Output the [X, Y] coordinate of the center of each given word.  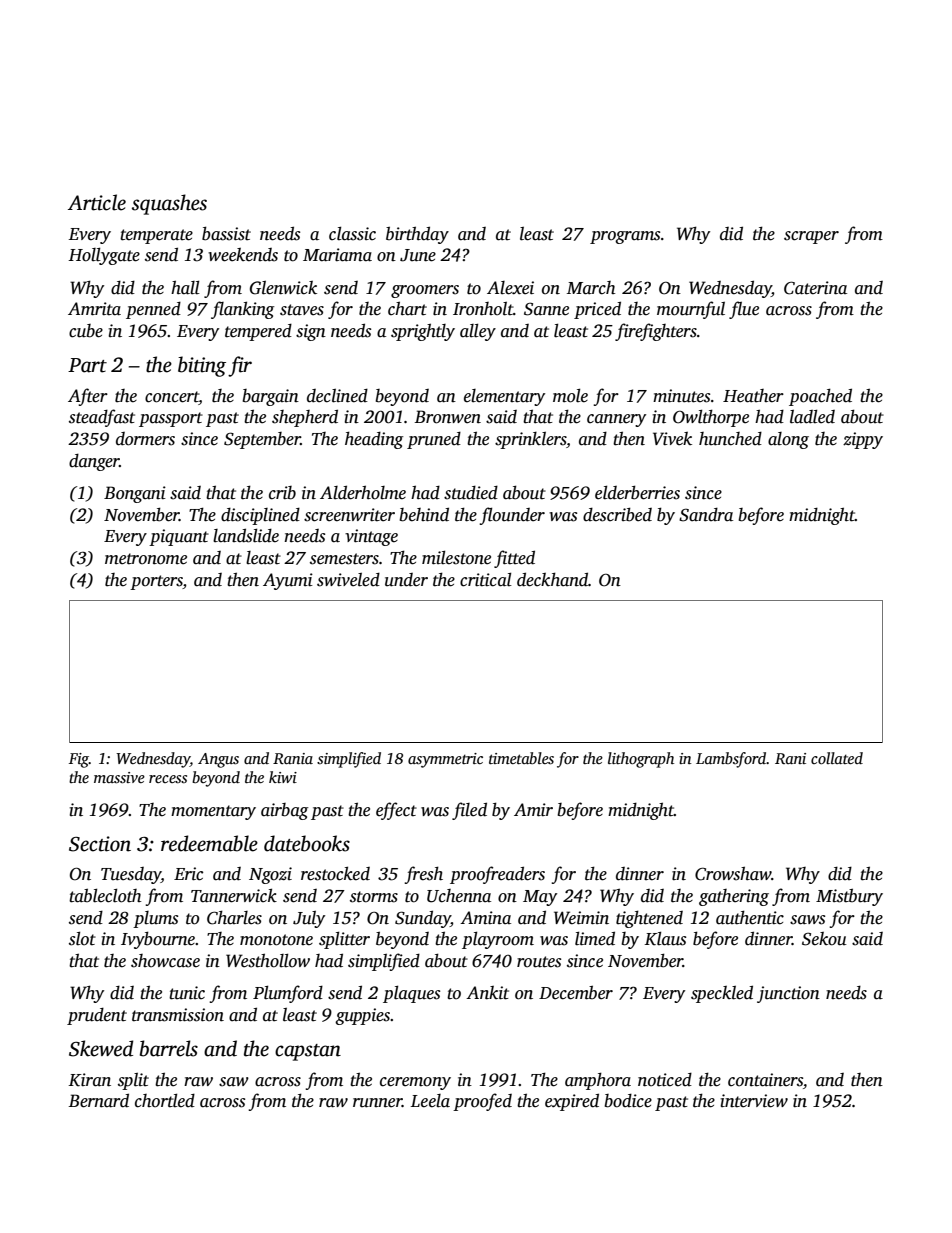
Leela [430, 1101]
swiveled [348, 580]
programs [625, 237]
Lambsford [731, 760]
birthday [417, 235]
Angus [218, 760]
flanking [242, 310]
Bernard [99, 1100]
